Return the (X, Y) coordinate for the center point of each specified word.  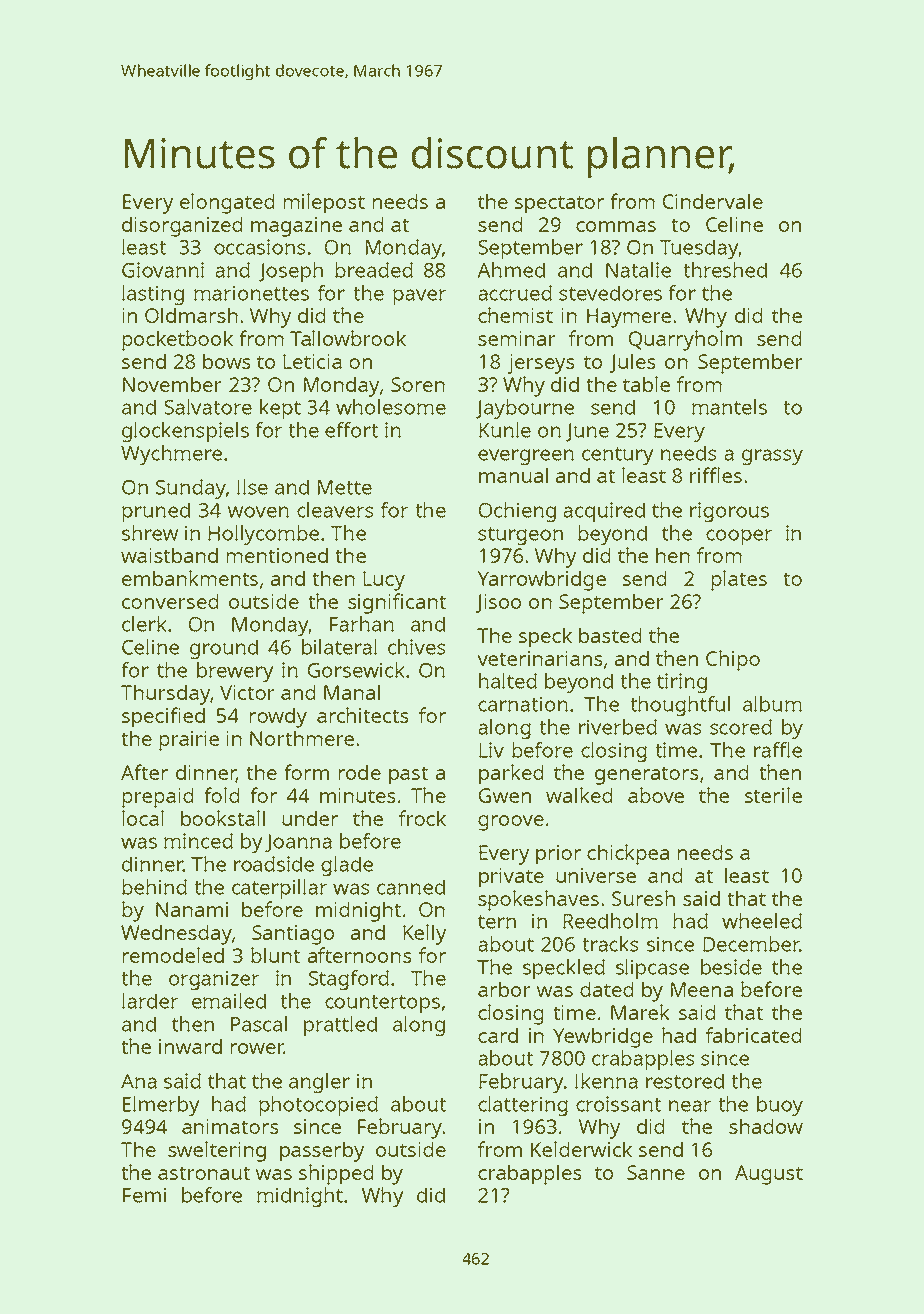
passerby (322, 1151)
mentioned (277, 555)
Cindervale (712, 201)
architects (363, 715)
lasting (153, 295)
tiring (682, 683)
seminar (517, 338)
